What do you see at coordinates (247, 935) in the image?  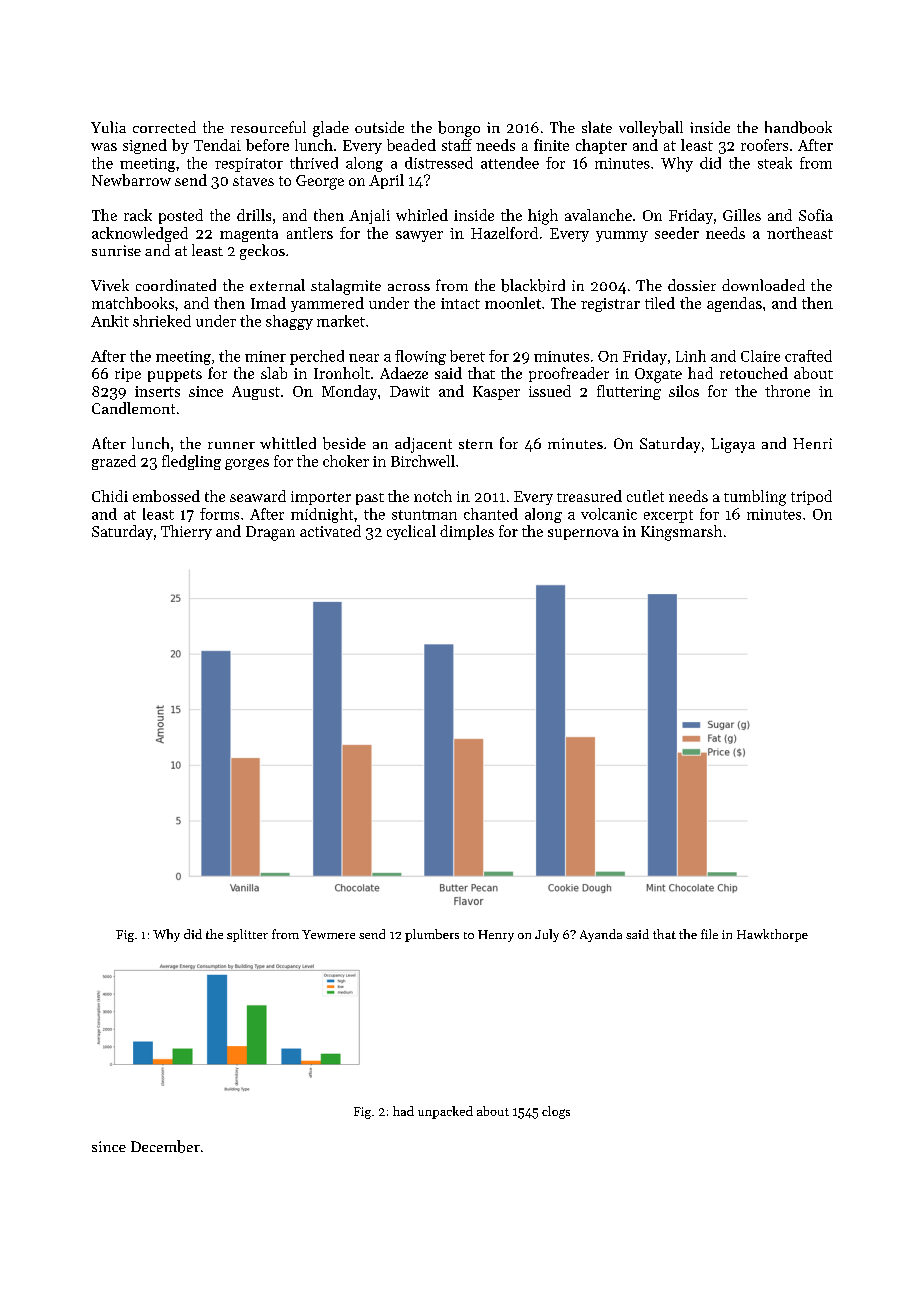 I see `splitter` at bounding box center [247, 935].
